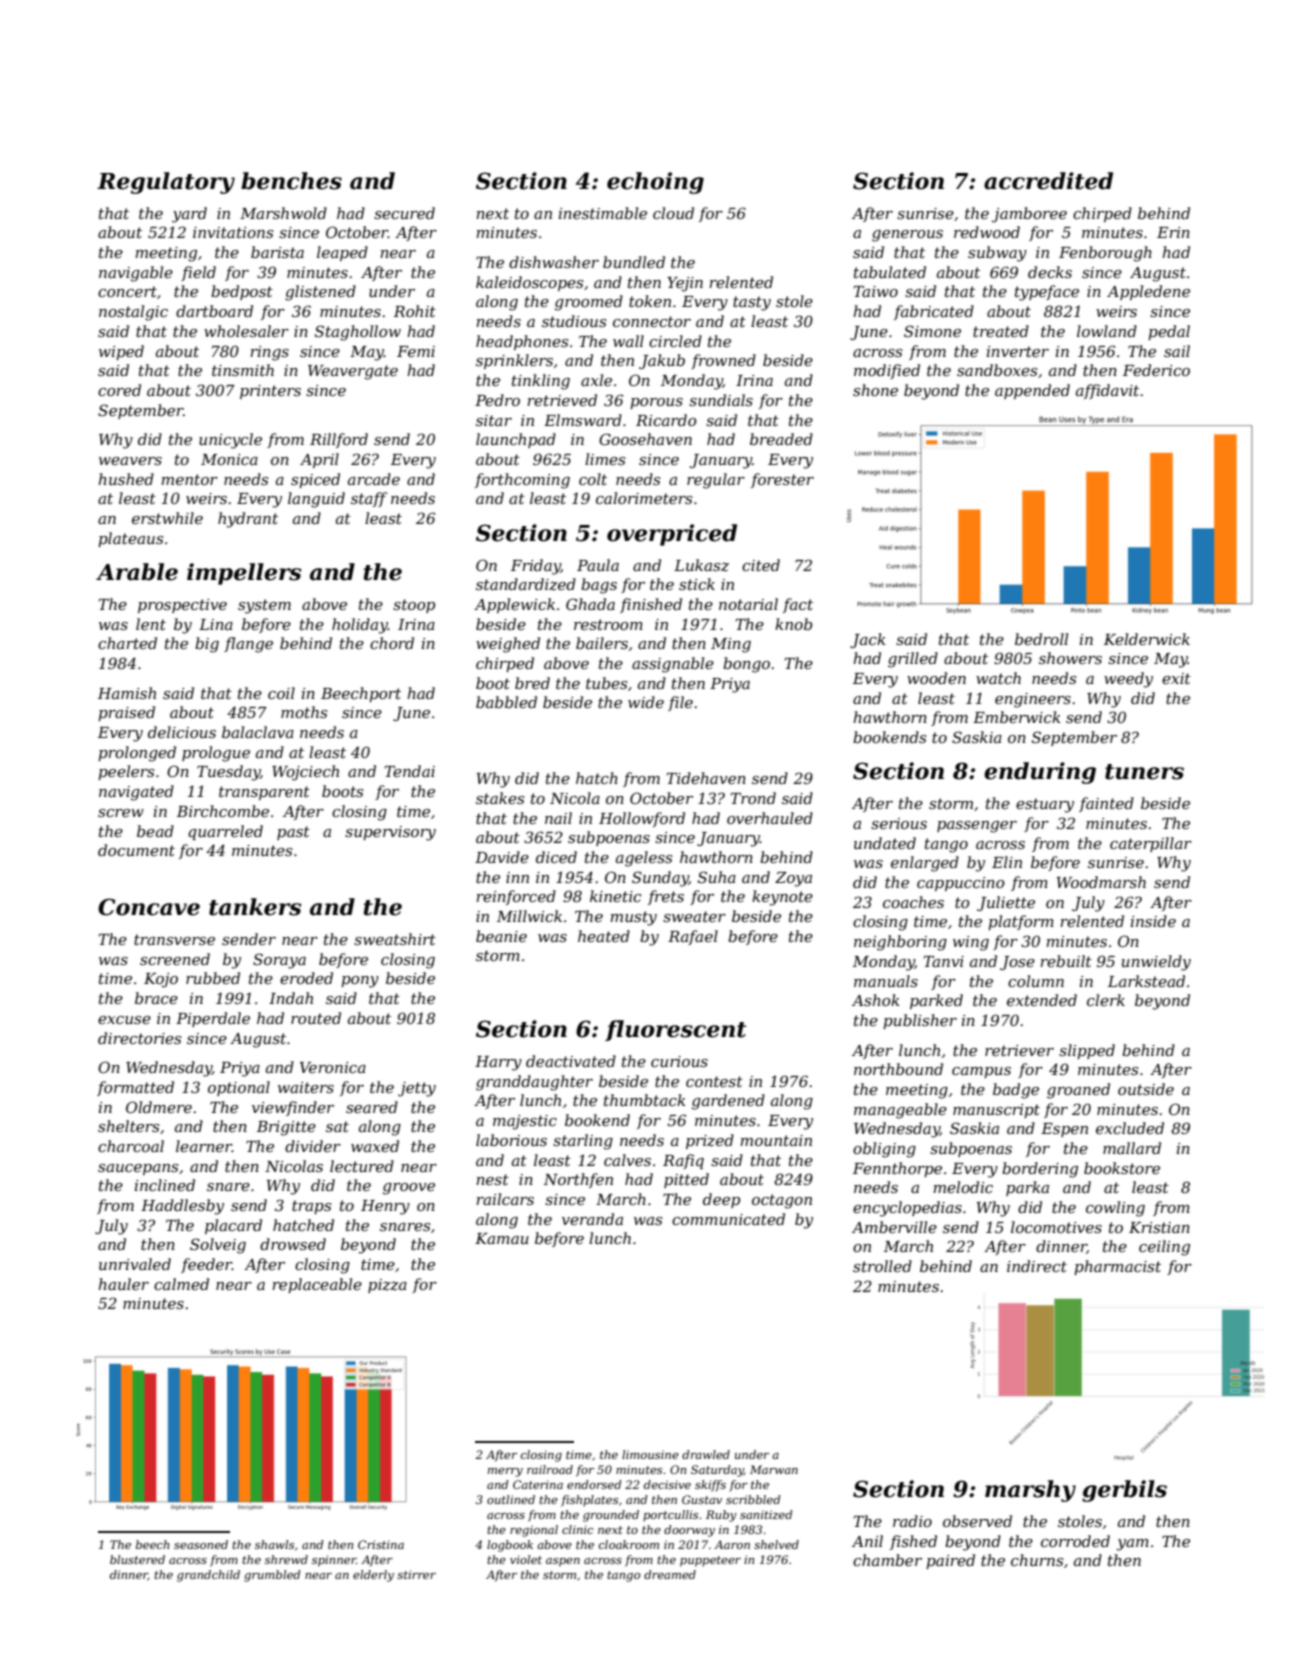  Describe the element at coordinates (887, 1560) in the image. I see `chamber` at that location.
